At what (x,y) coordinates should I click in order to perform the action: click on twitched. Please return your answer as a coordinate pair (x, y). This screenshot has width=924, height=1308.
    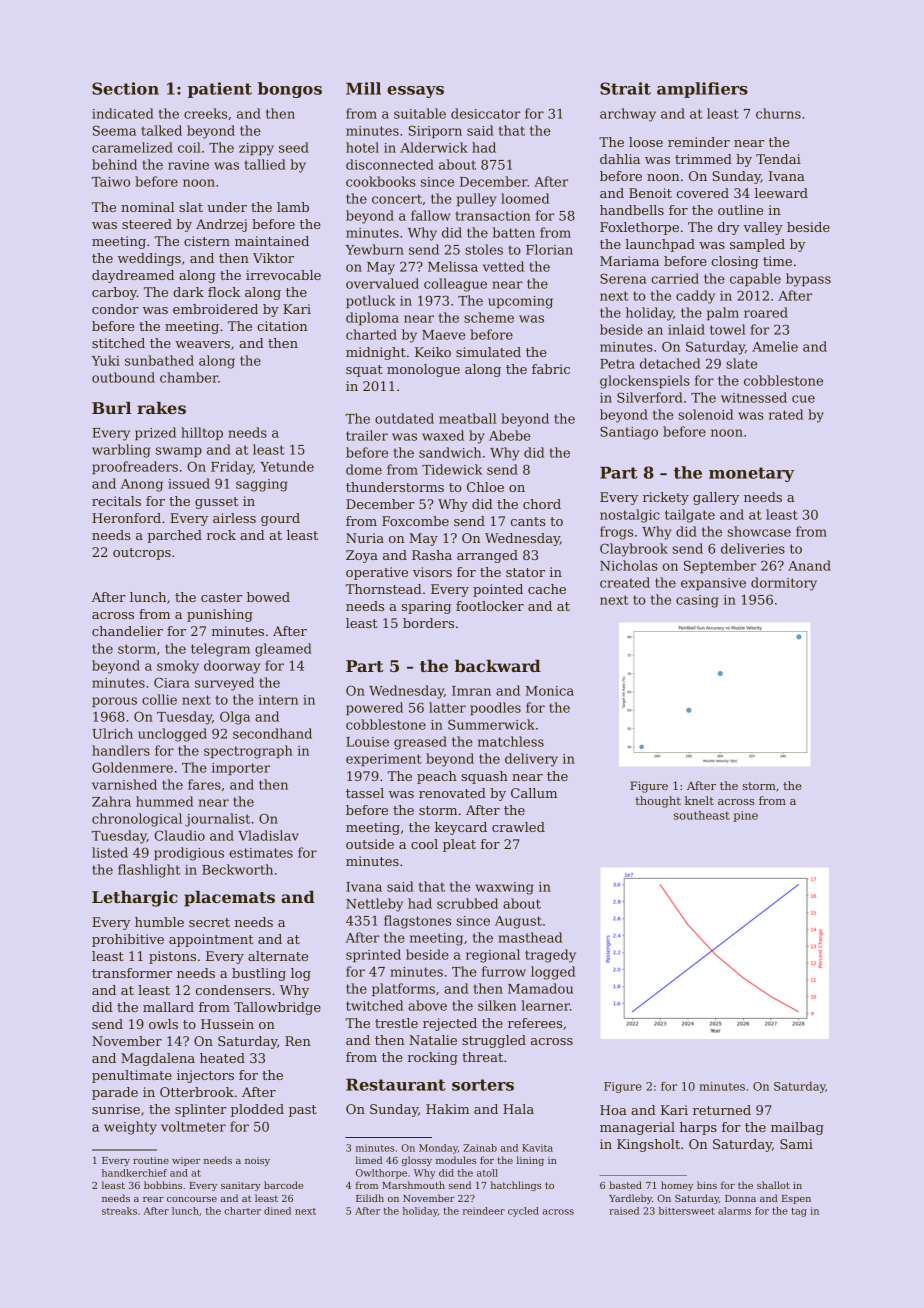
    Looking at the image, I should click on (374, 1005).
